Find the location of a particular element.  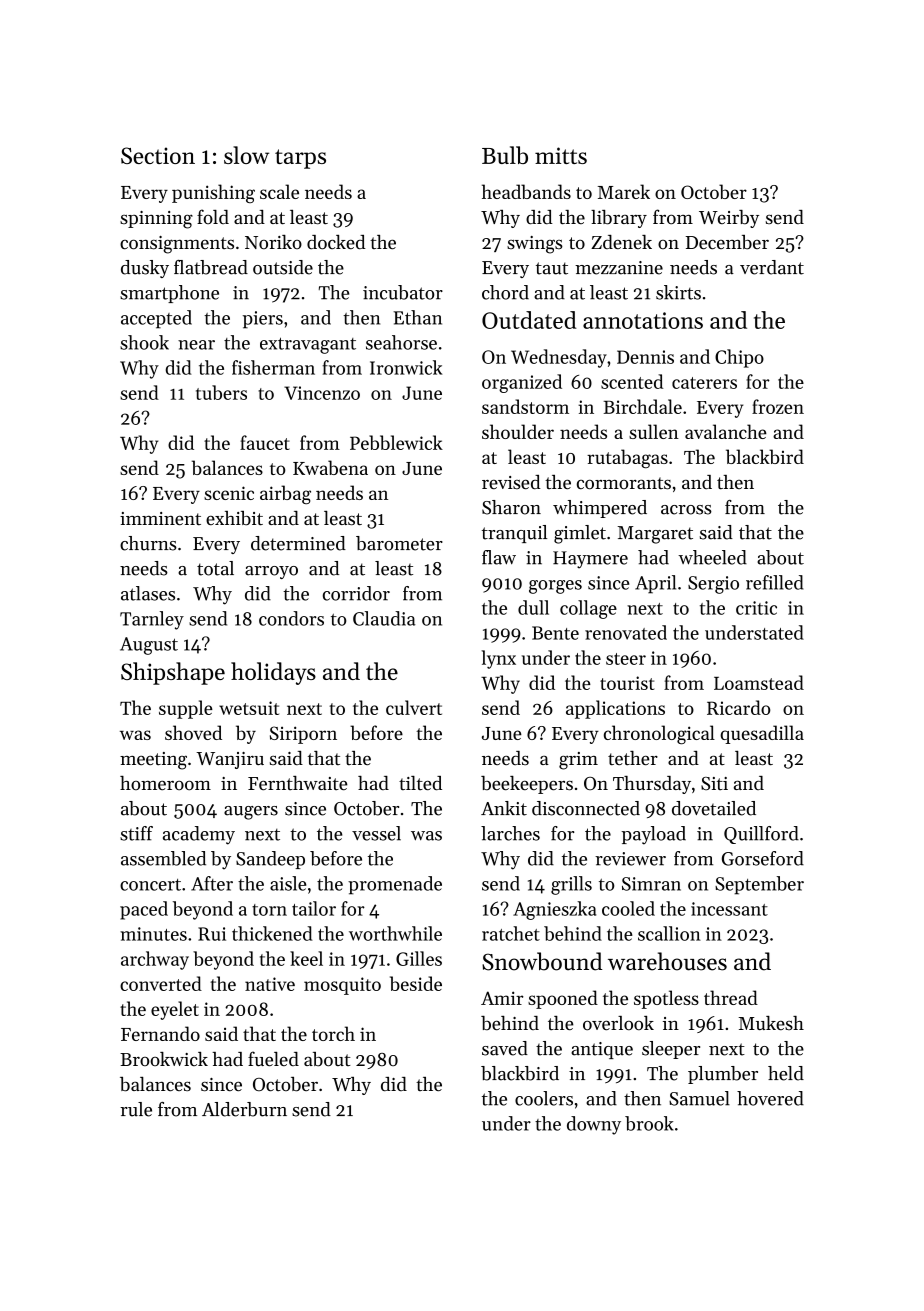

overlook is located at coordinates (618, 1023).
